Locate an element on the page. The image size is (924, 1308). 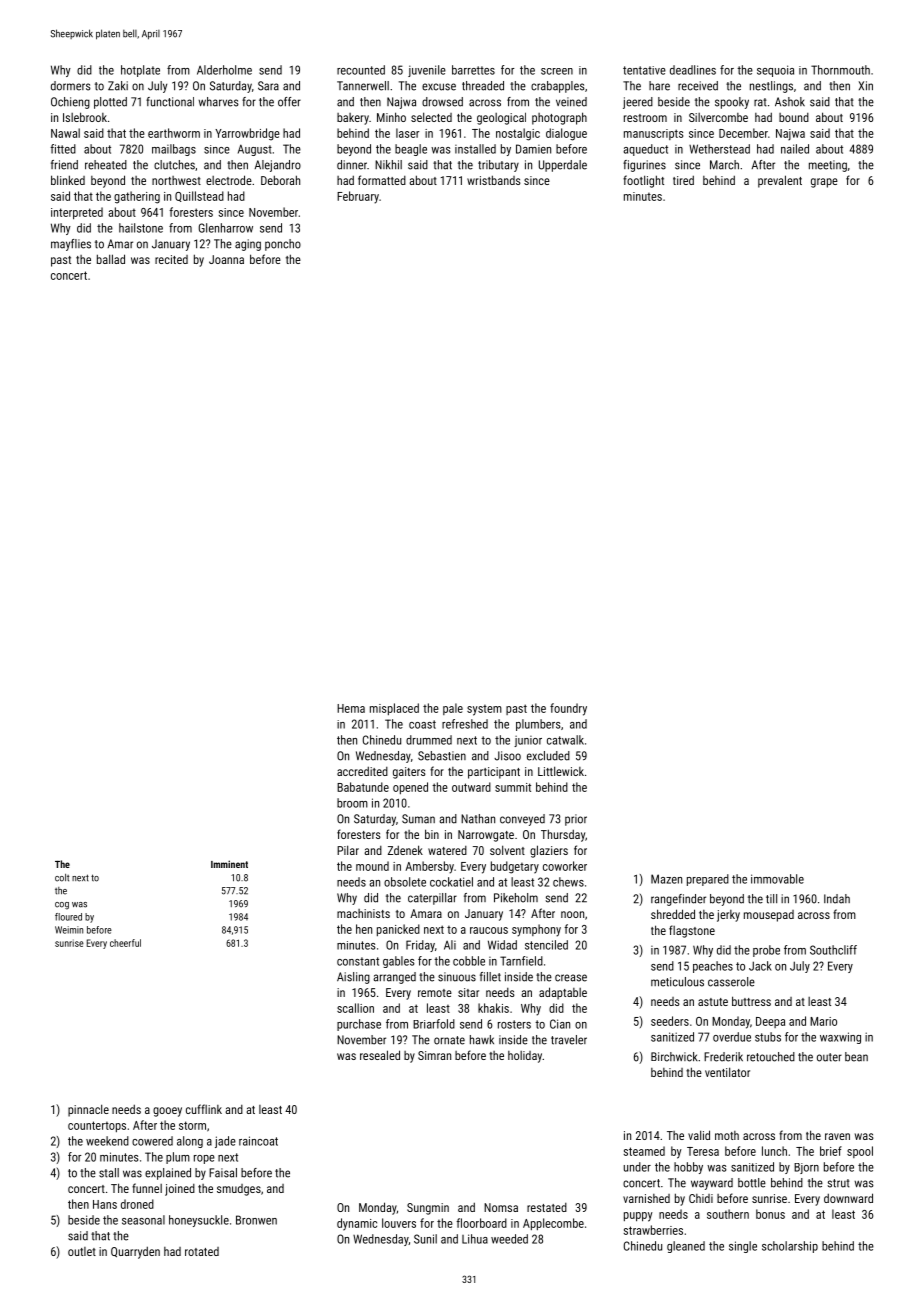
tributary is located at coordinates (498, 166).
